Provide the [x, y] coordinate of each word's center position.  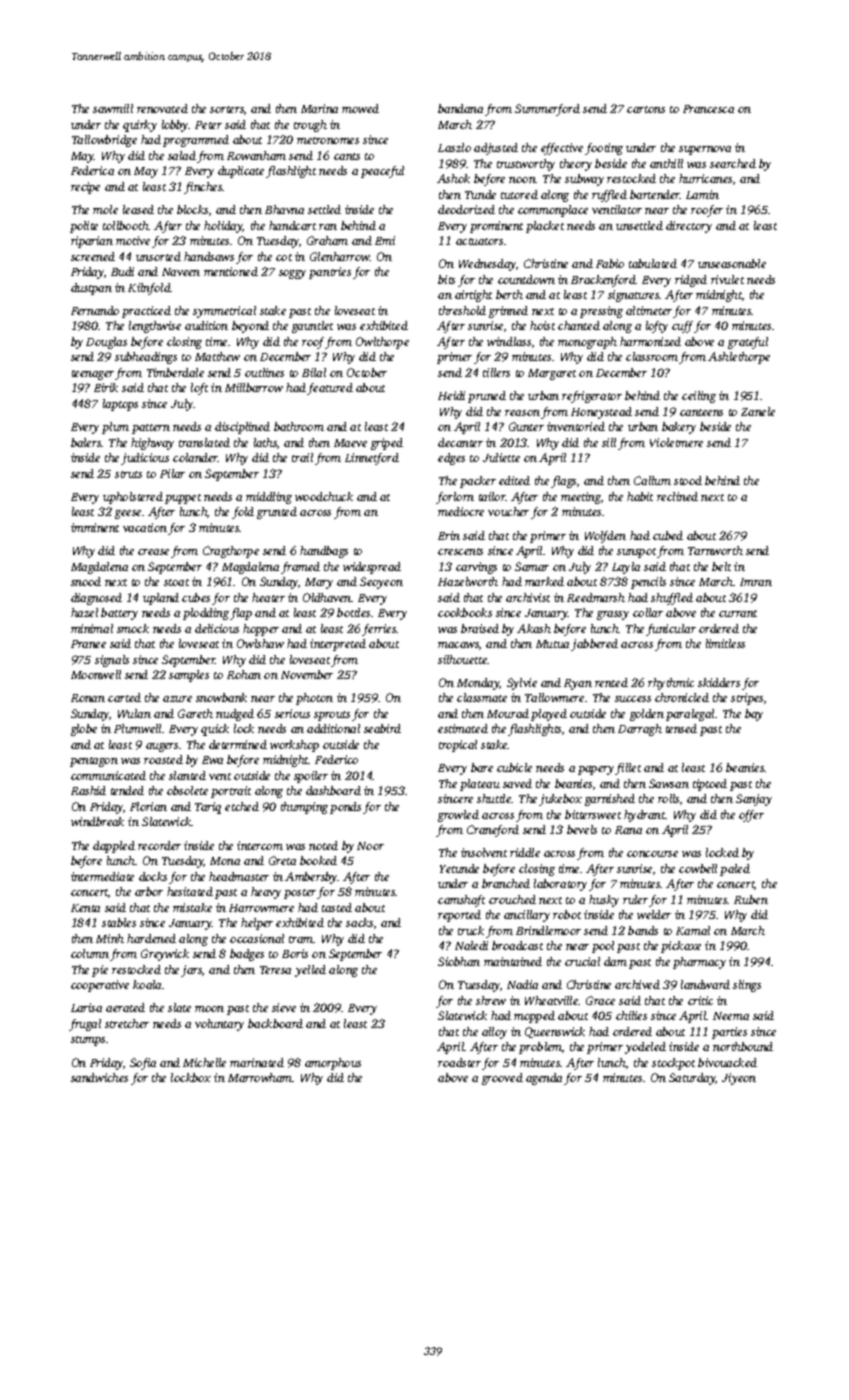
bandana [460, 108]
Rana [628, 830]
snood [86, 581]
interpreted [338, 645]
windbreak [97, 821]
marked [544, 581]
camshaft [461, 901]
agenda [544, 1079]
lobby [175, 126]
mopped [534, 1017]
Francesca [708, 109]
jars [191, 971]
